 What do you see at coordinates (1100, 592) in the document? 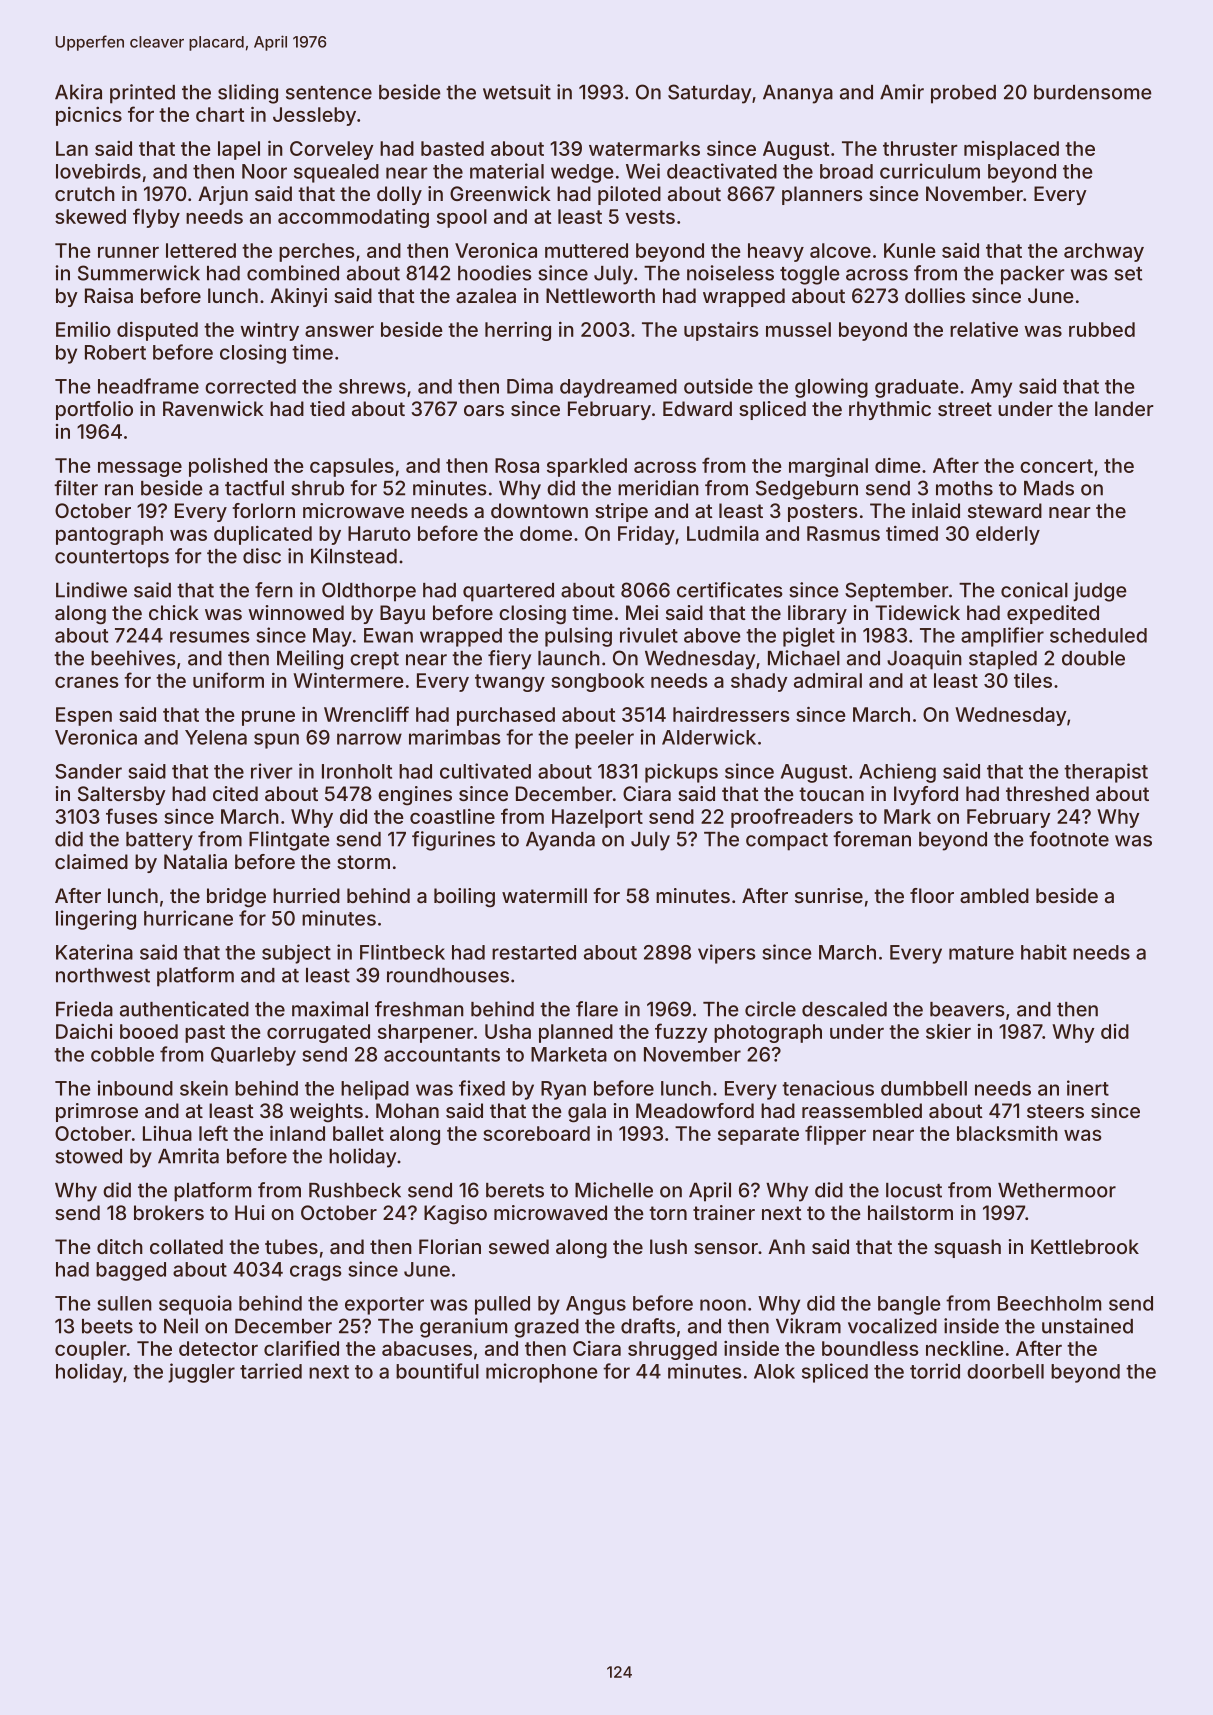
I see `judge` at bounding box center [1100, 592].
